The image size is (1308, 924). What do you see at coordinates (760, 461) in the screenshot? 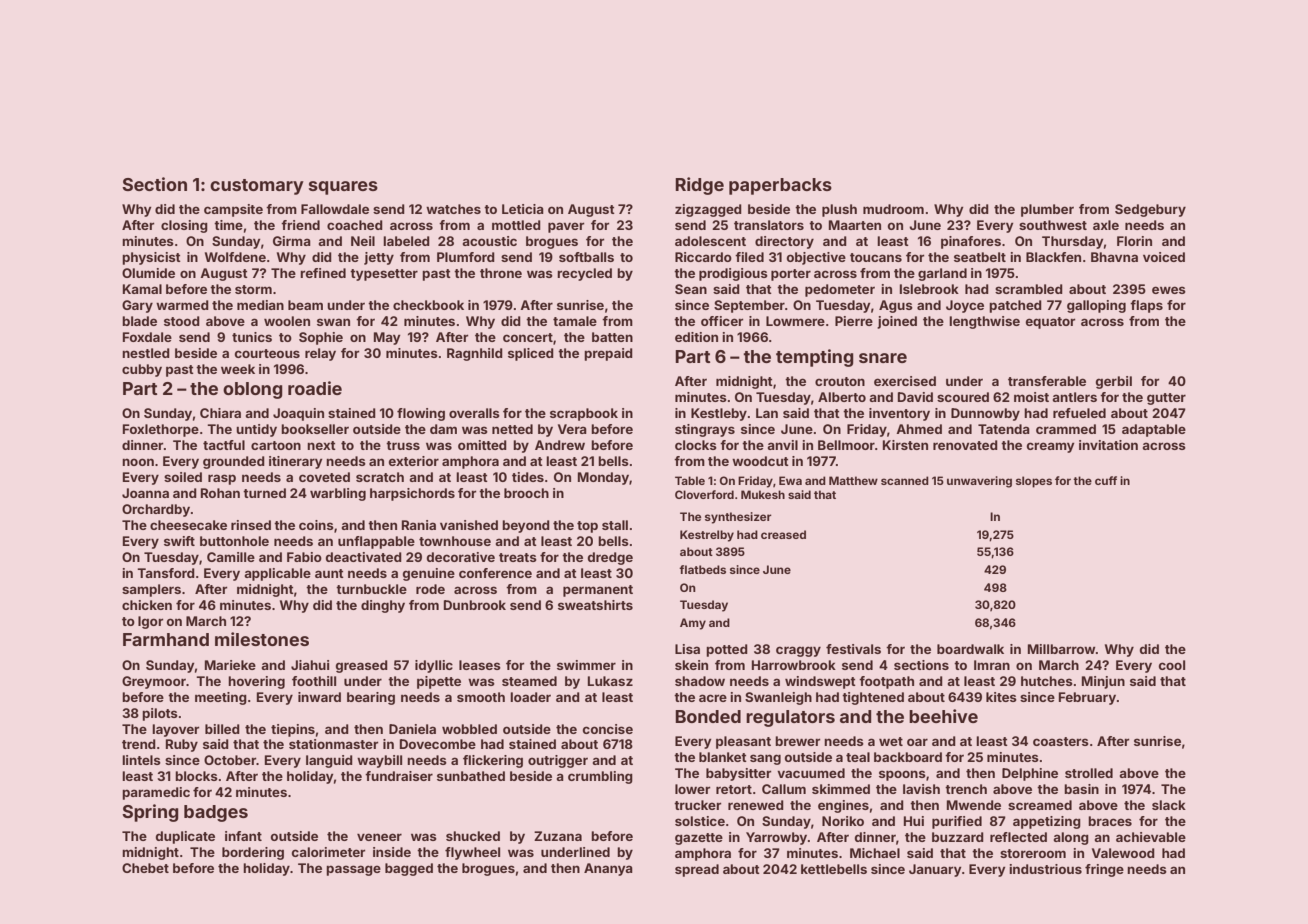
I see `woodcut` at bounding box center [760, 461].
